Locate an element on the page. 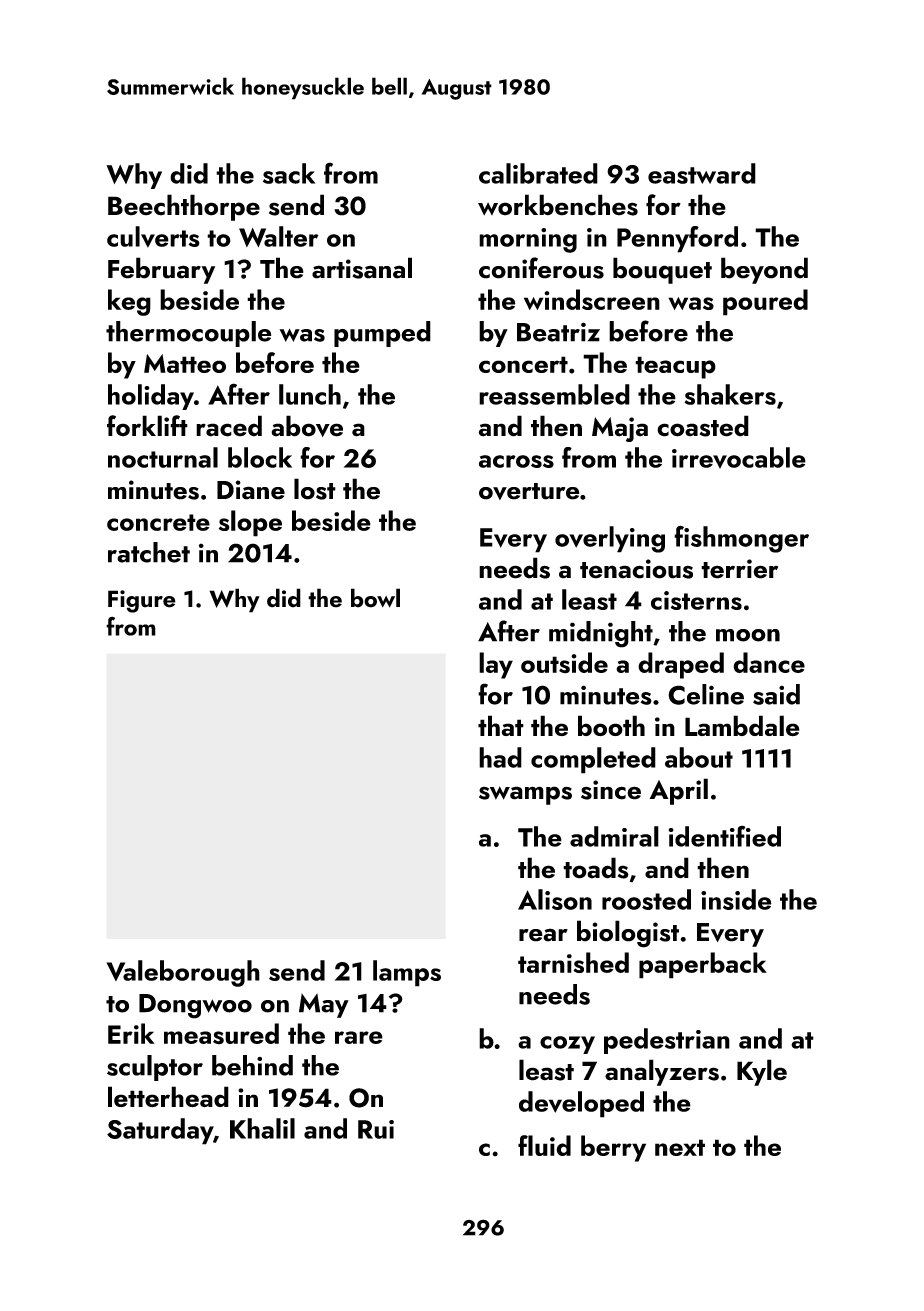  lay is located at coordinates (496, 665).
